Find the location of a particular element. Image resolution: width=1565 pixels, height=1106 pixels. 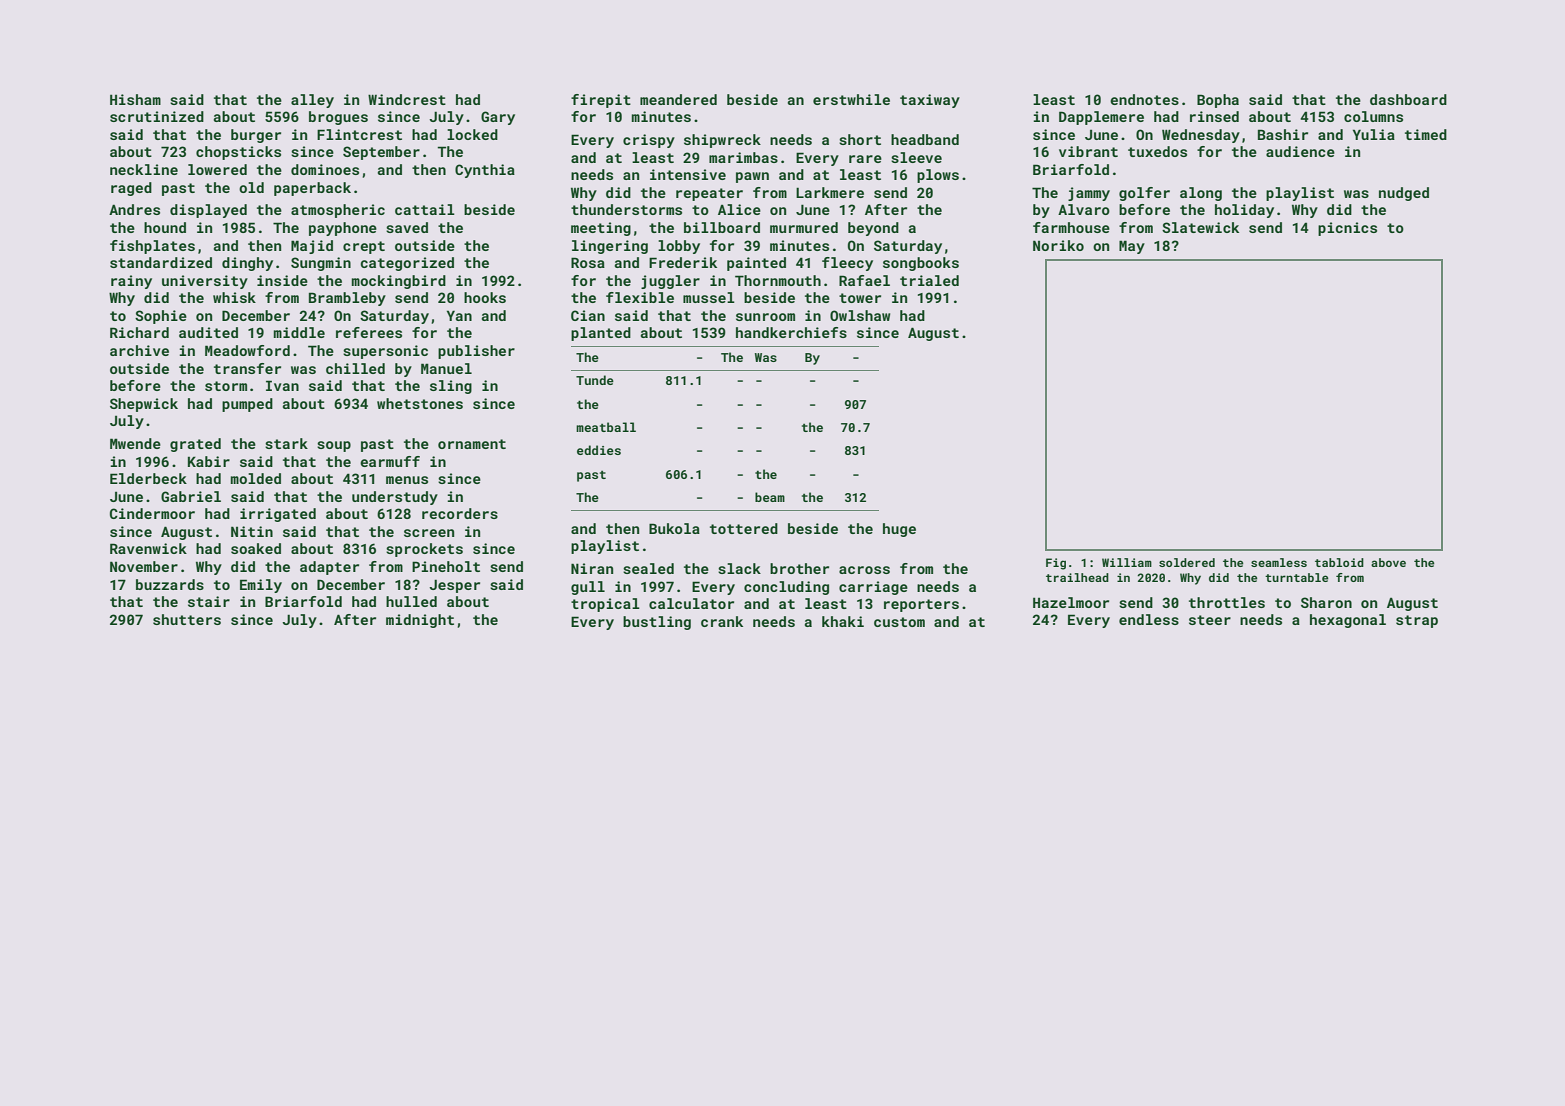

picnics is located at coordinates (1347, 229).
